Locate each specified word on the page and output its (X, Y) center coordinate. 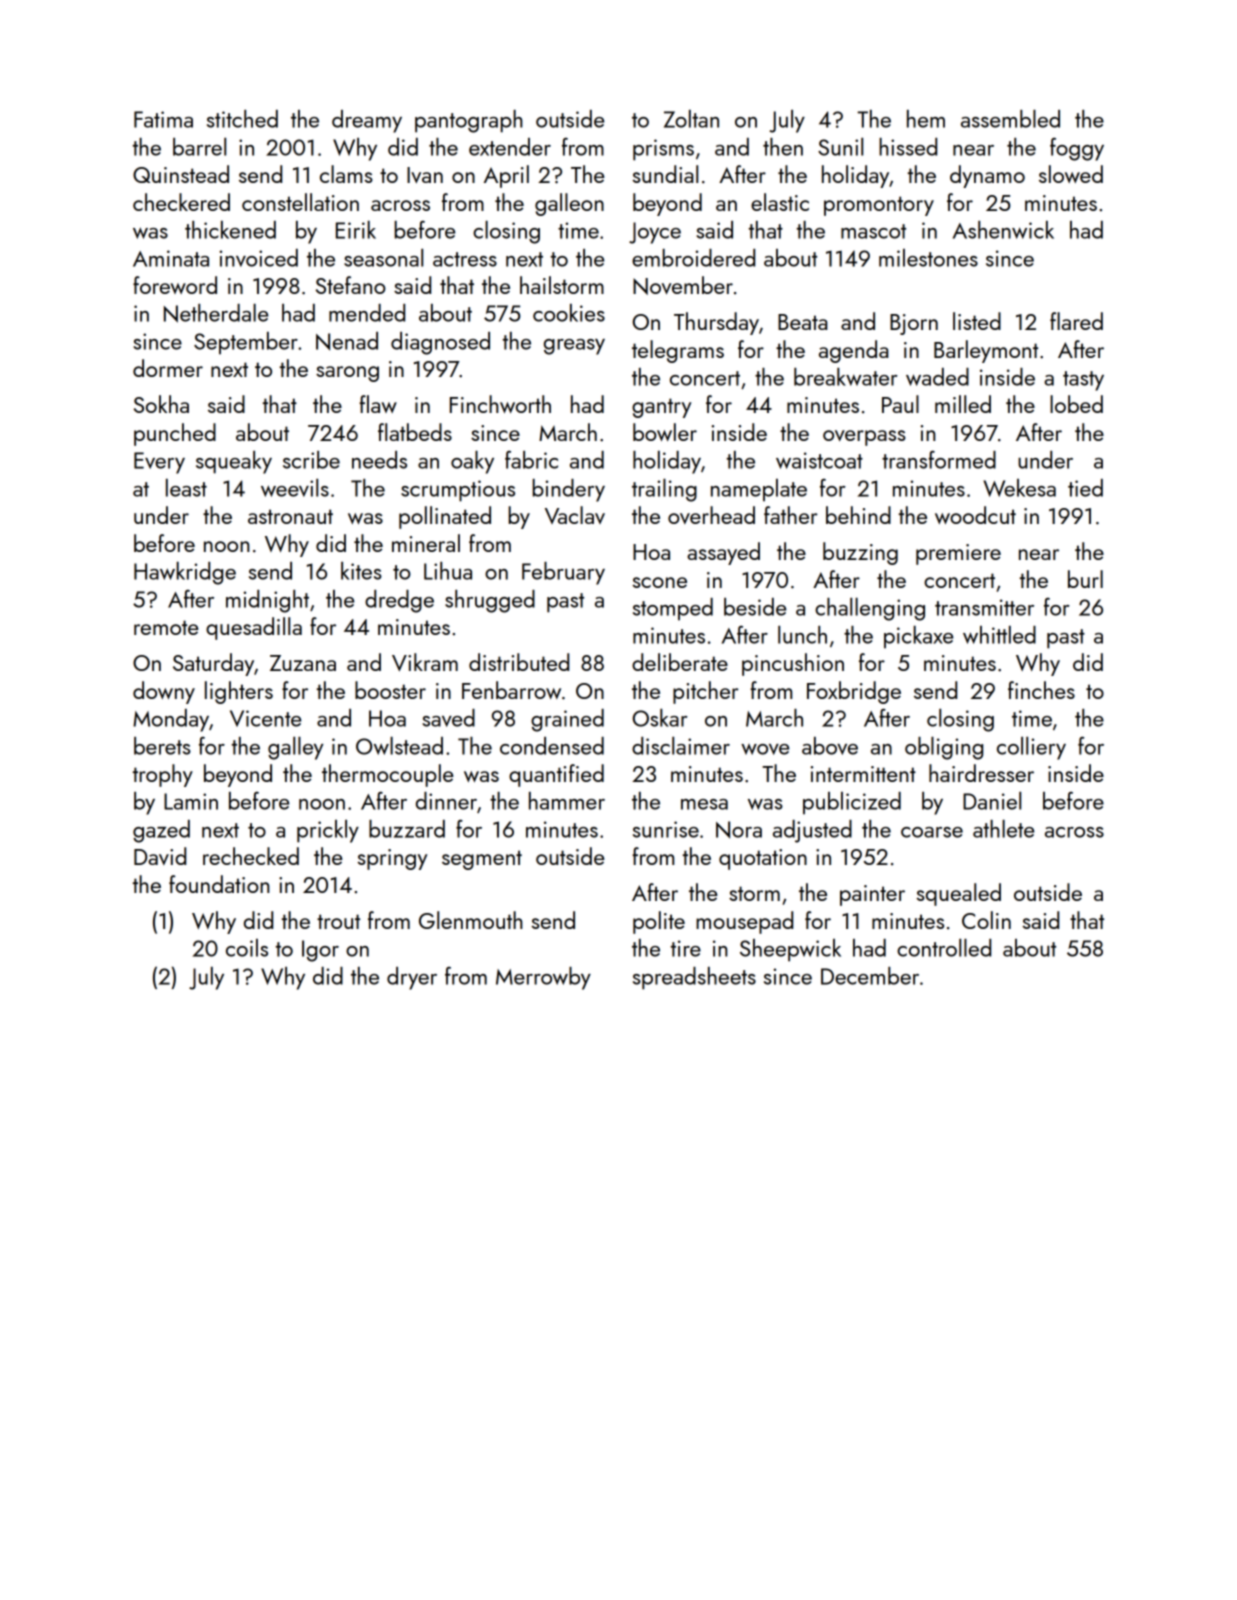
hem (926, 119)
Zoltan (691, 119)
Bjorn (914, 324)
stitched (242, 119)
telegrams (678, 351)
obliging (944, 748)
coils (247, 948)
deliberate (680, 662)
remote (166, 627)
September (246, 343)
